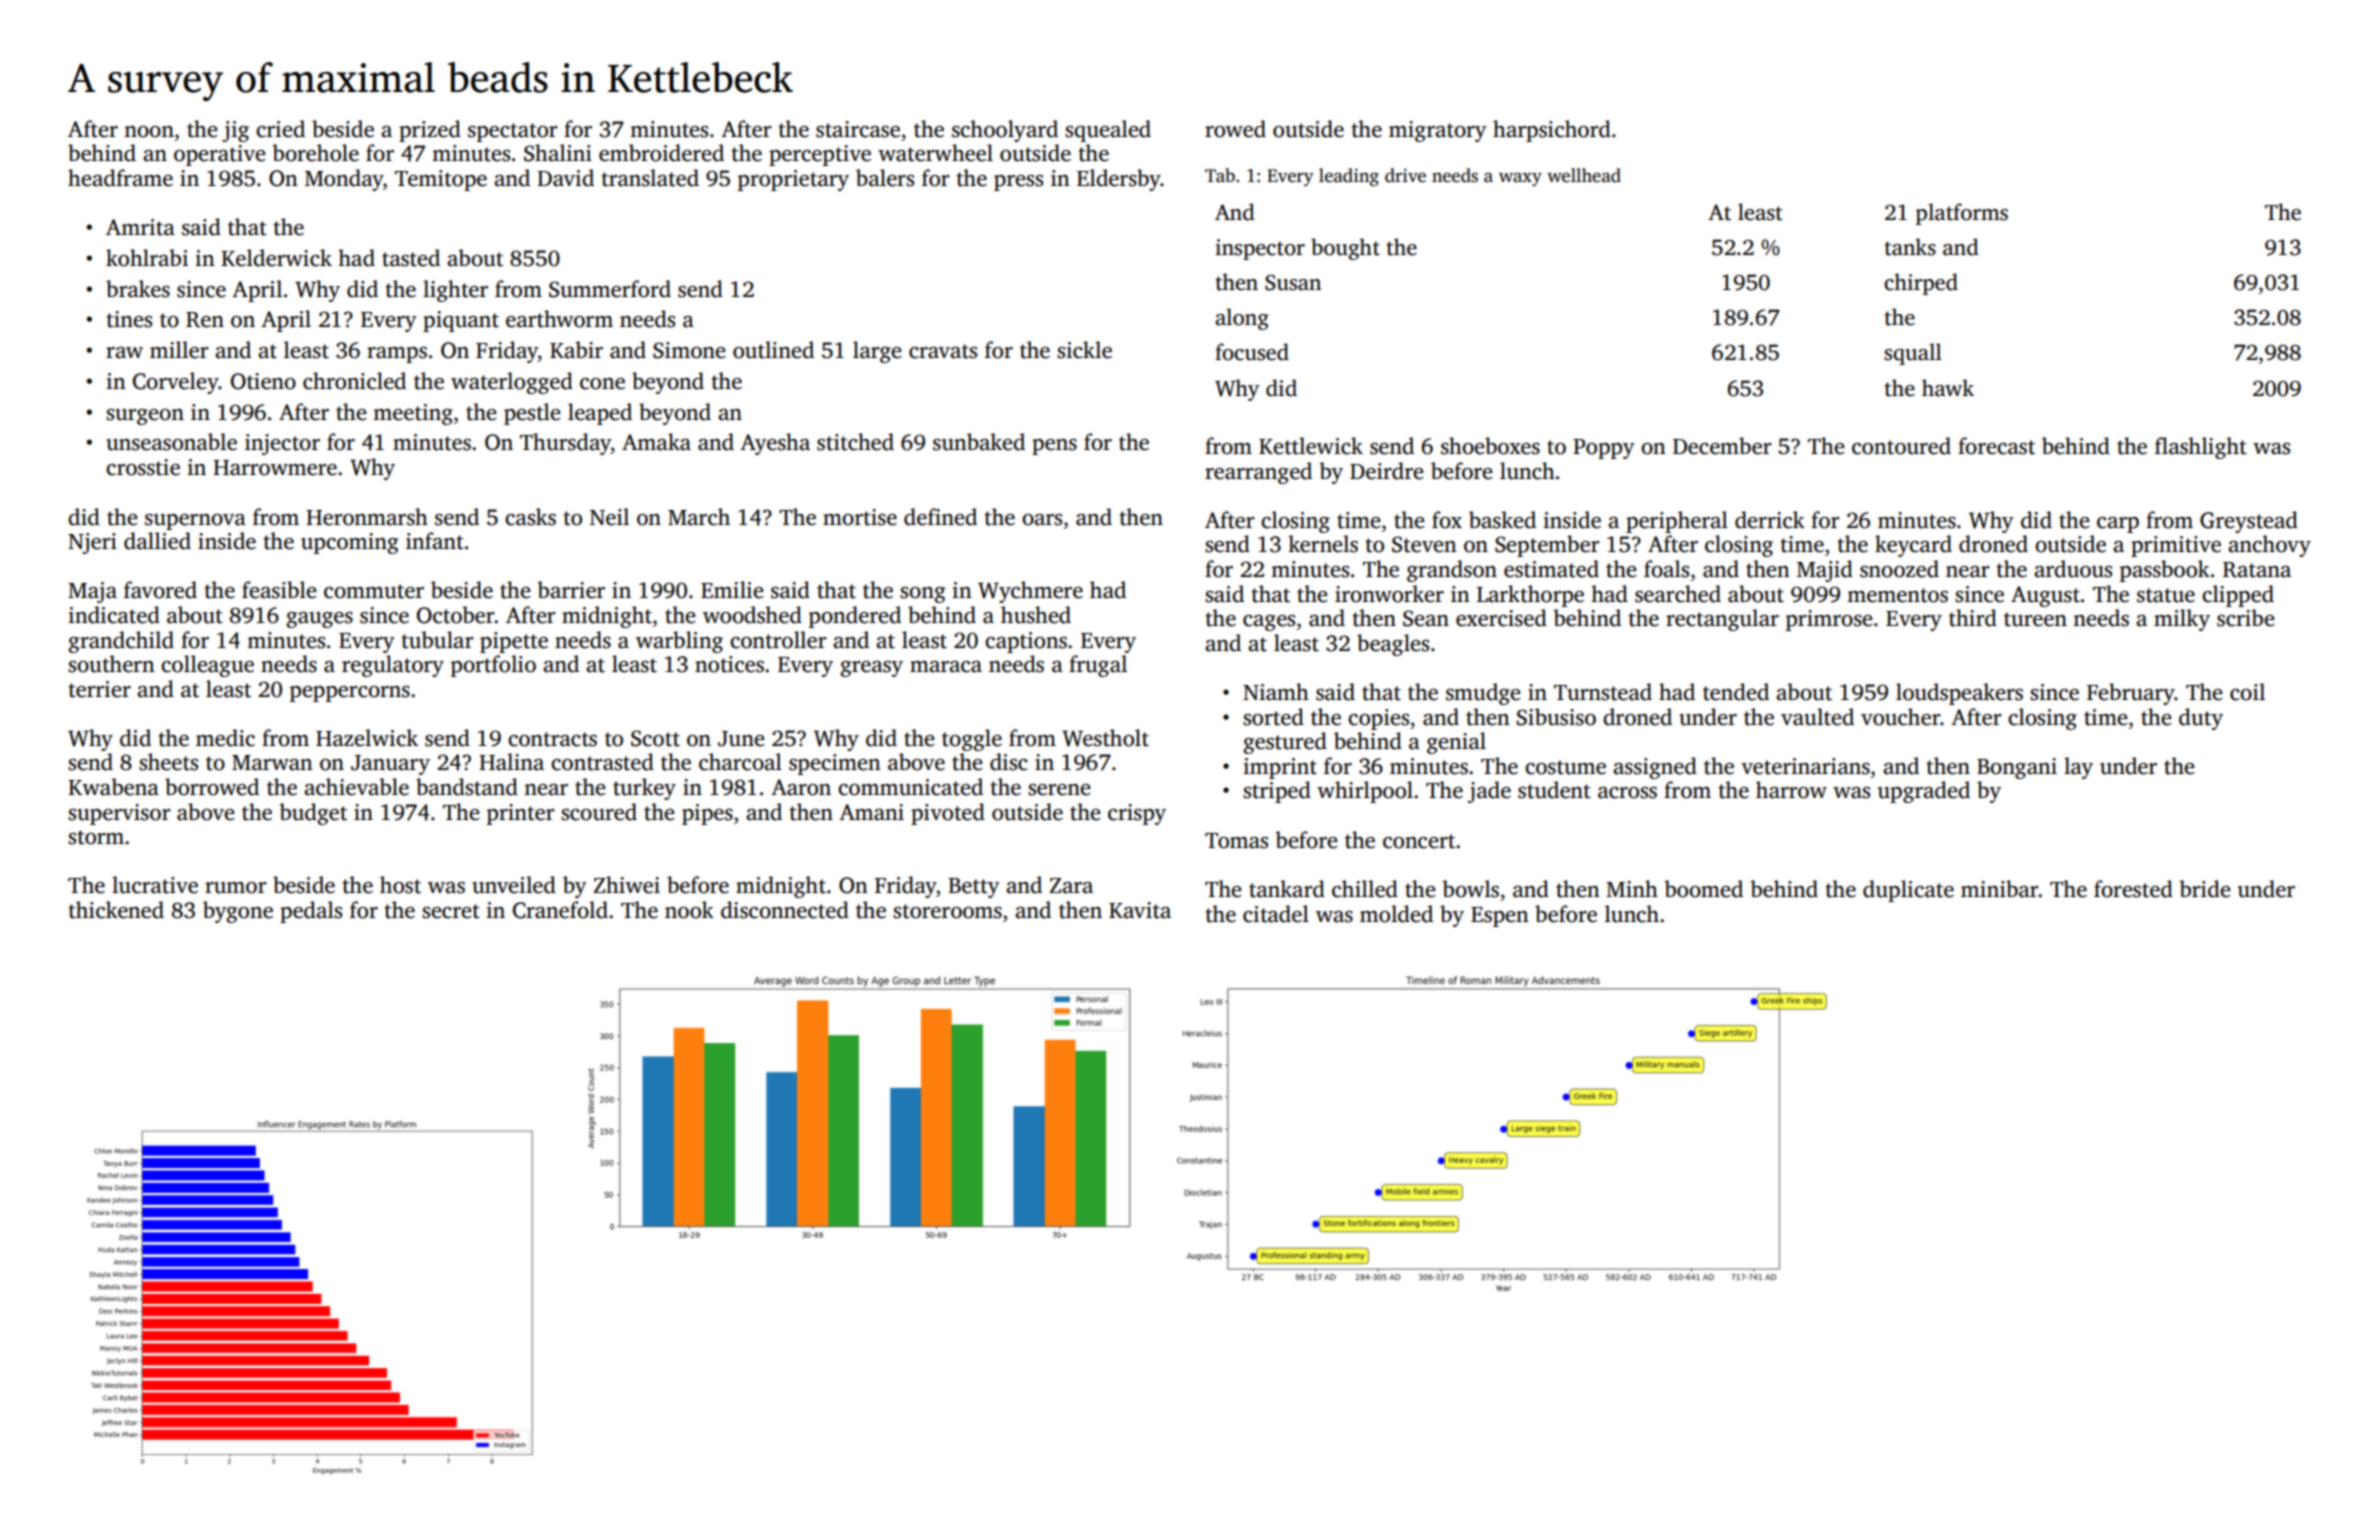 This screenshot has width=2380, height=1540. I want to click on bygone, so click(238, 912).
